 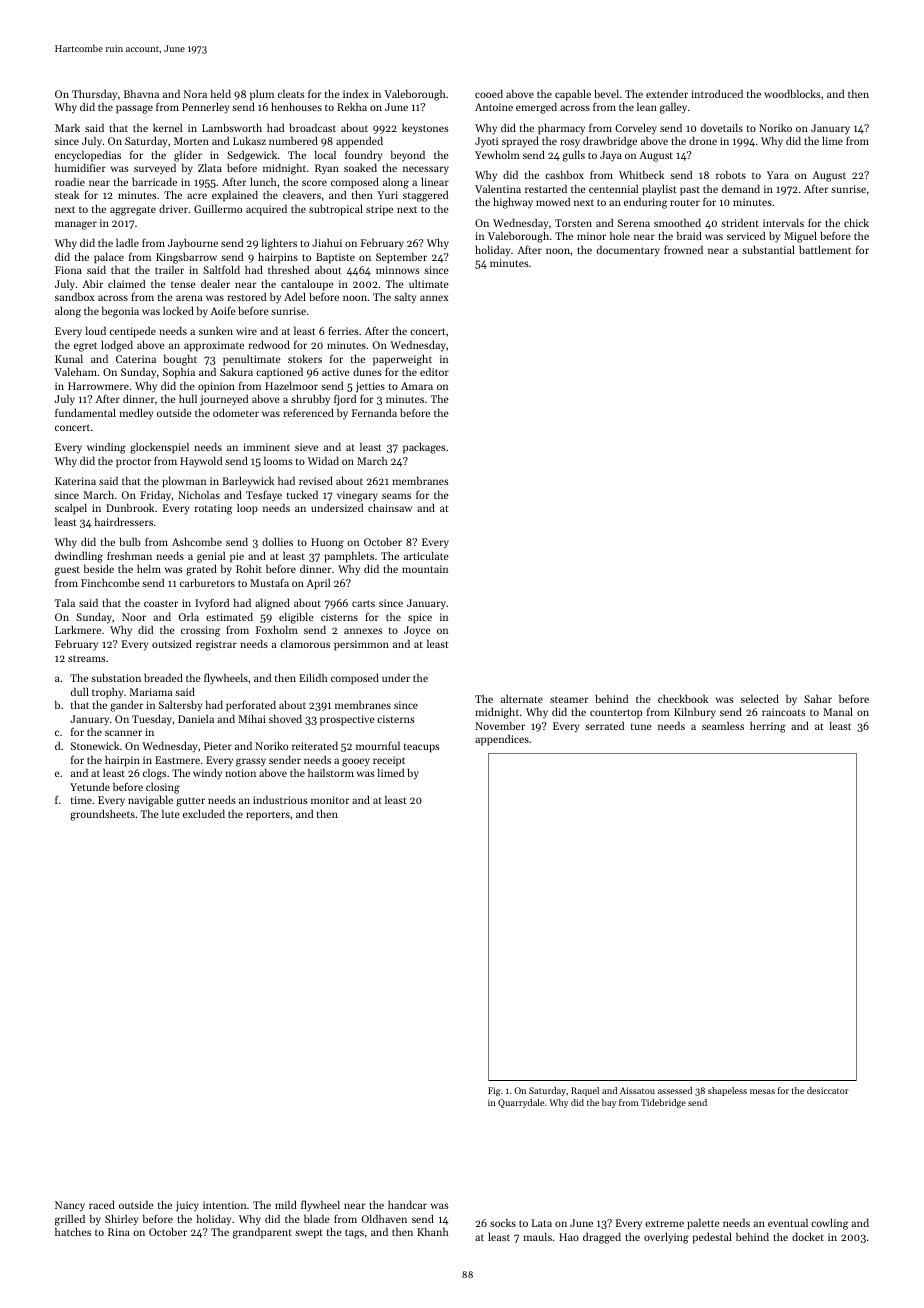 What do you see at coordinates (417, 631) in the screenshot?
I see `Joyce` at bounding box center [417, 631].
